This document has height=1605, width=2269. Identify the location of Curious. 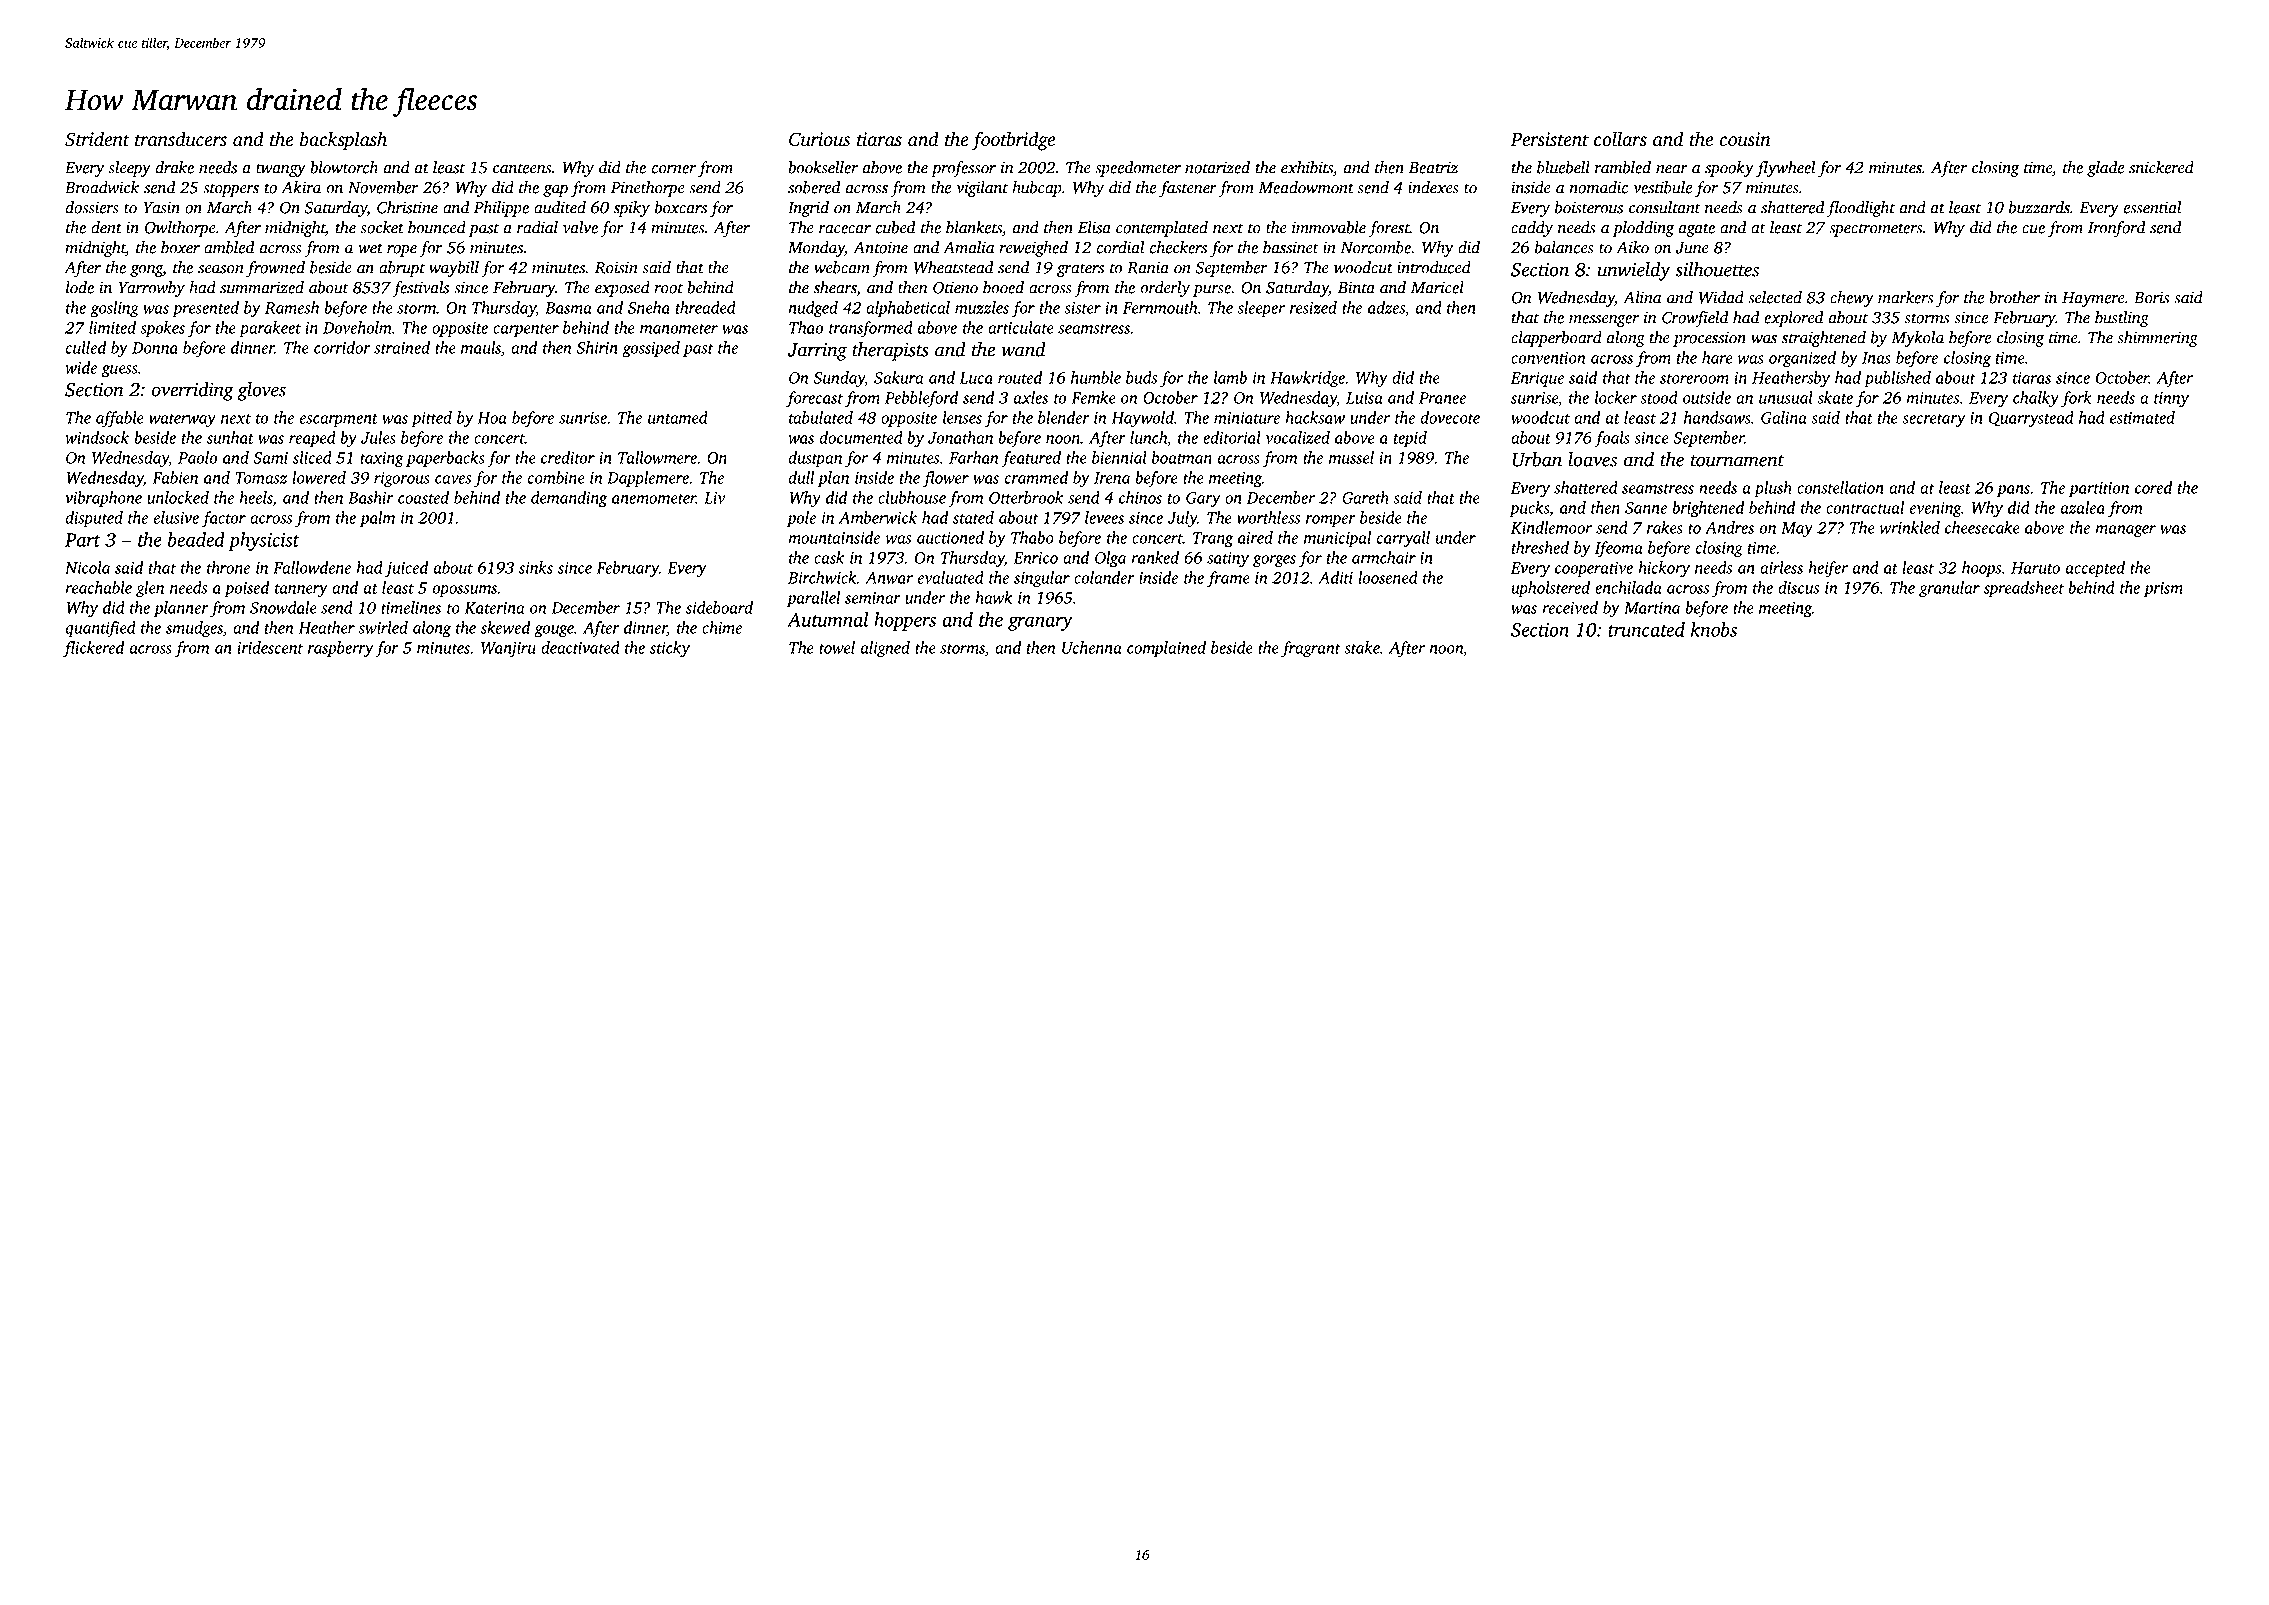
(819, 139).
